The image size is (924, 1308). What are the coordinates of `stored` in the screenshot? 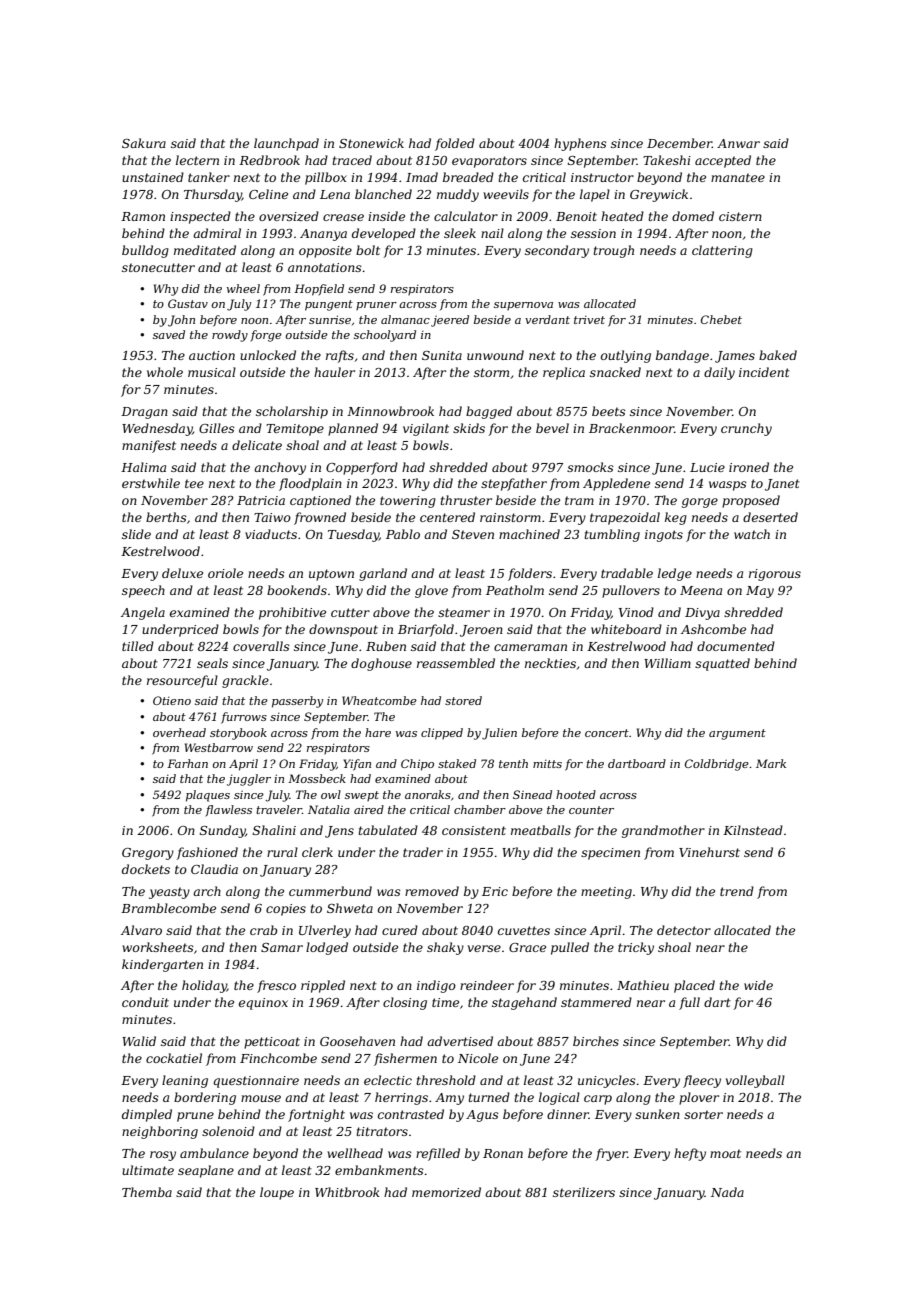 It's located at (463, 700).
